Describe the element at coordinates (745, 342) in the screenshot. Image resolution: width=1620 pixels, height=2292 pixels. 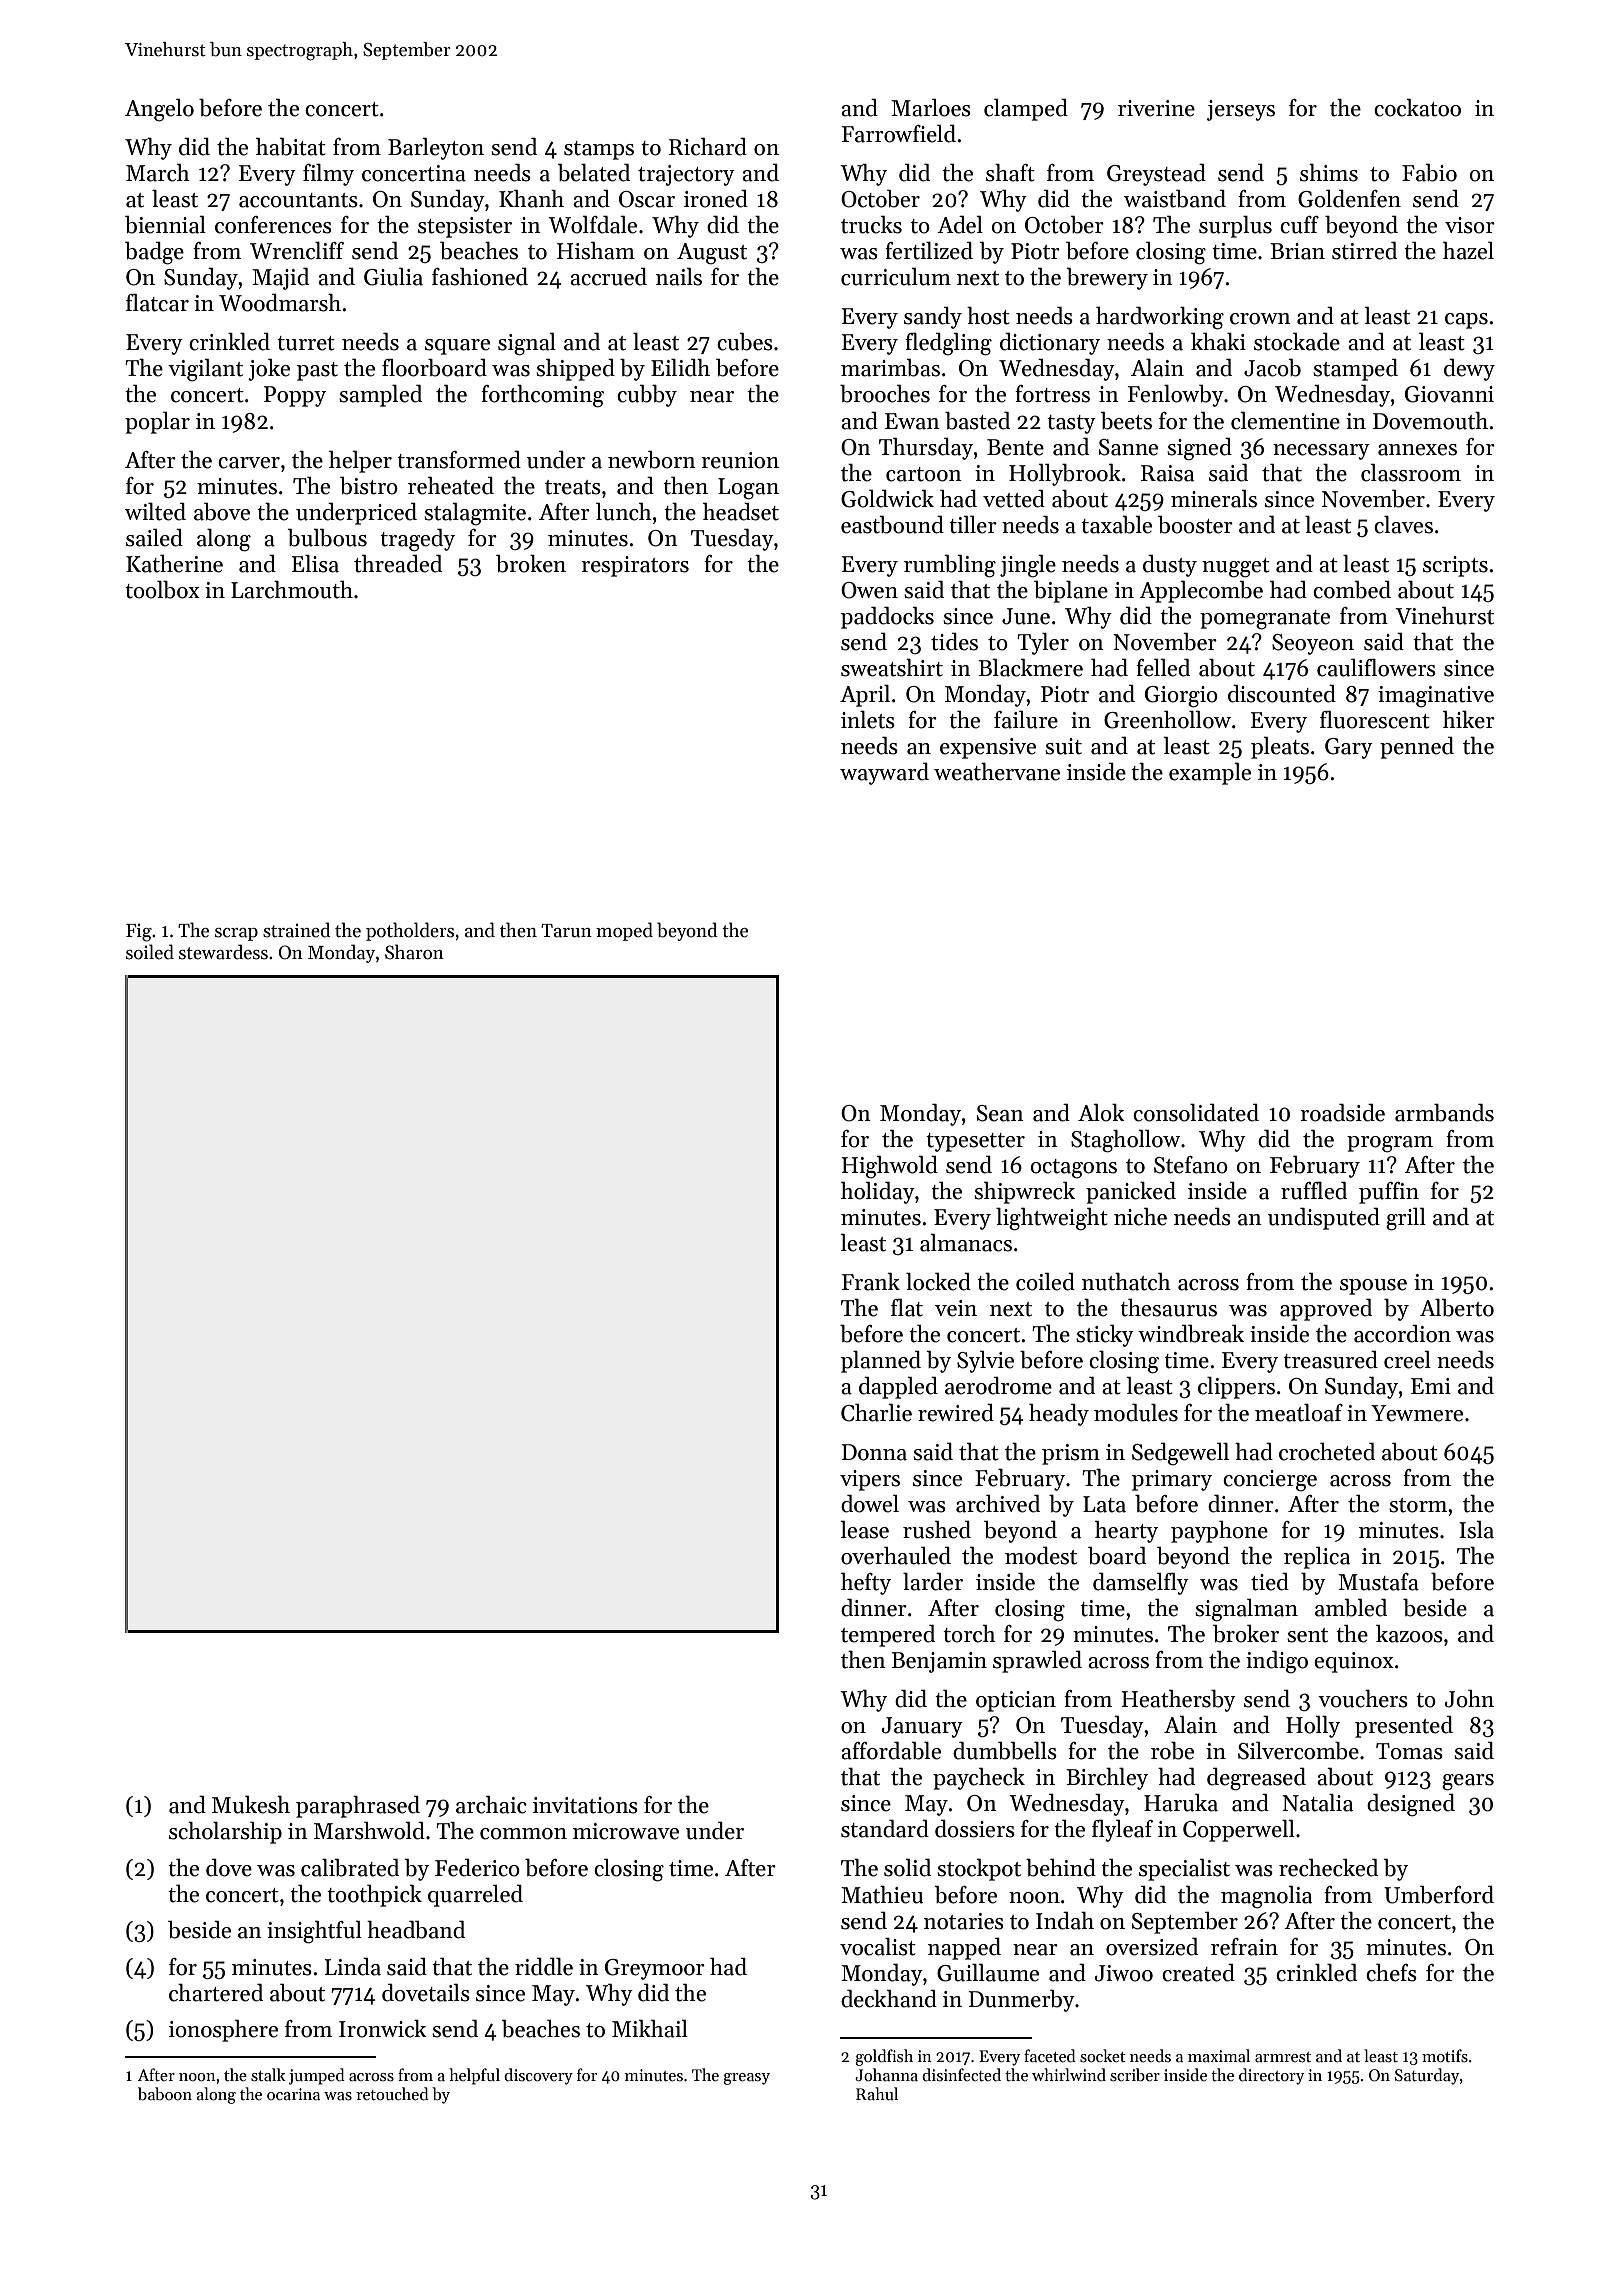
I see `cubes` at that location.
